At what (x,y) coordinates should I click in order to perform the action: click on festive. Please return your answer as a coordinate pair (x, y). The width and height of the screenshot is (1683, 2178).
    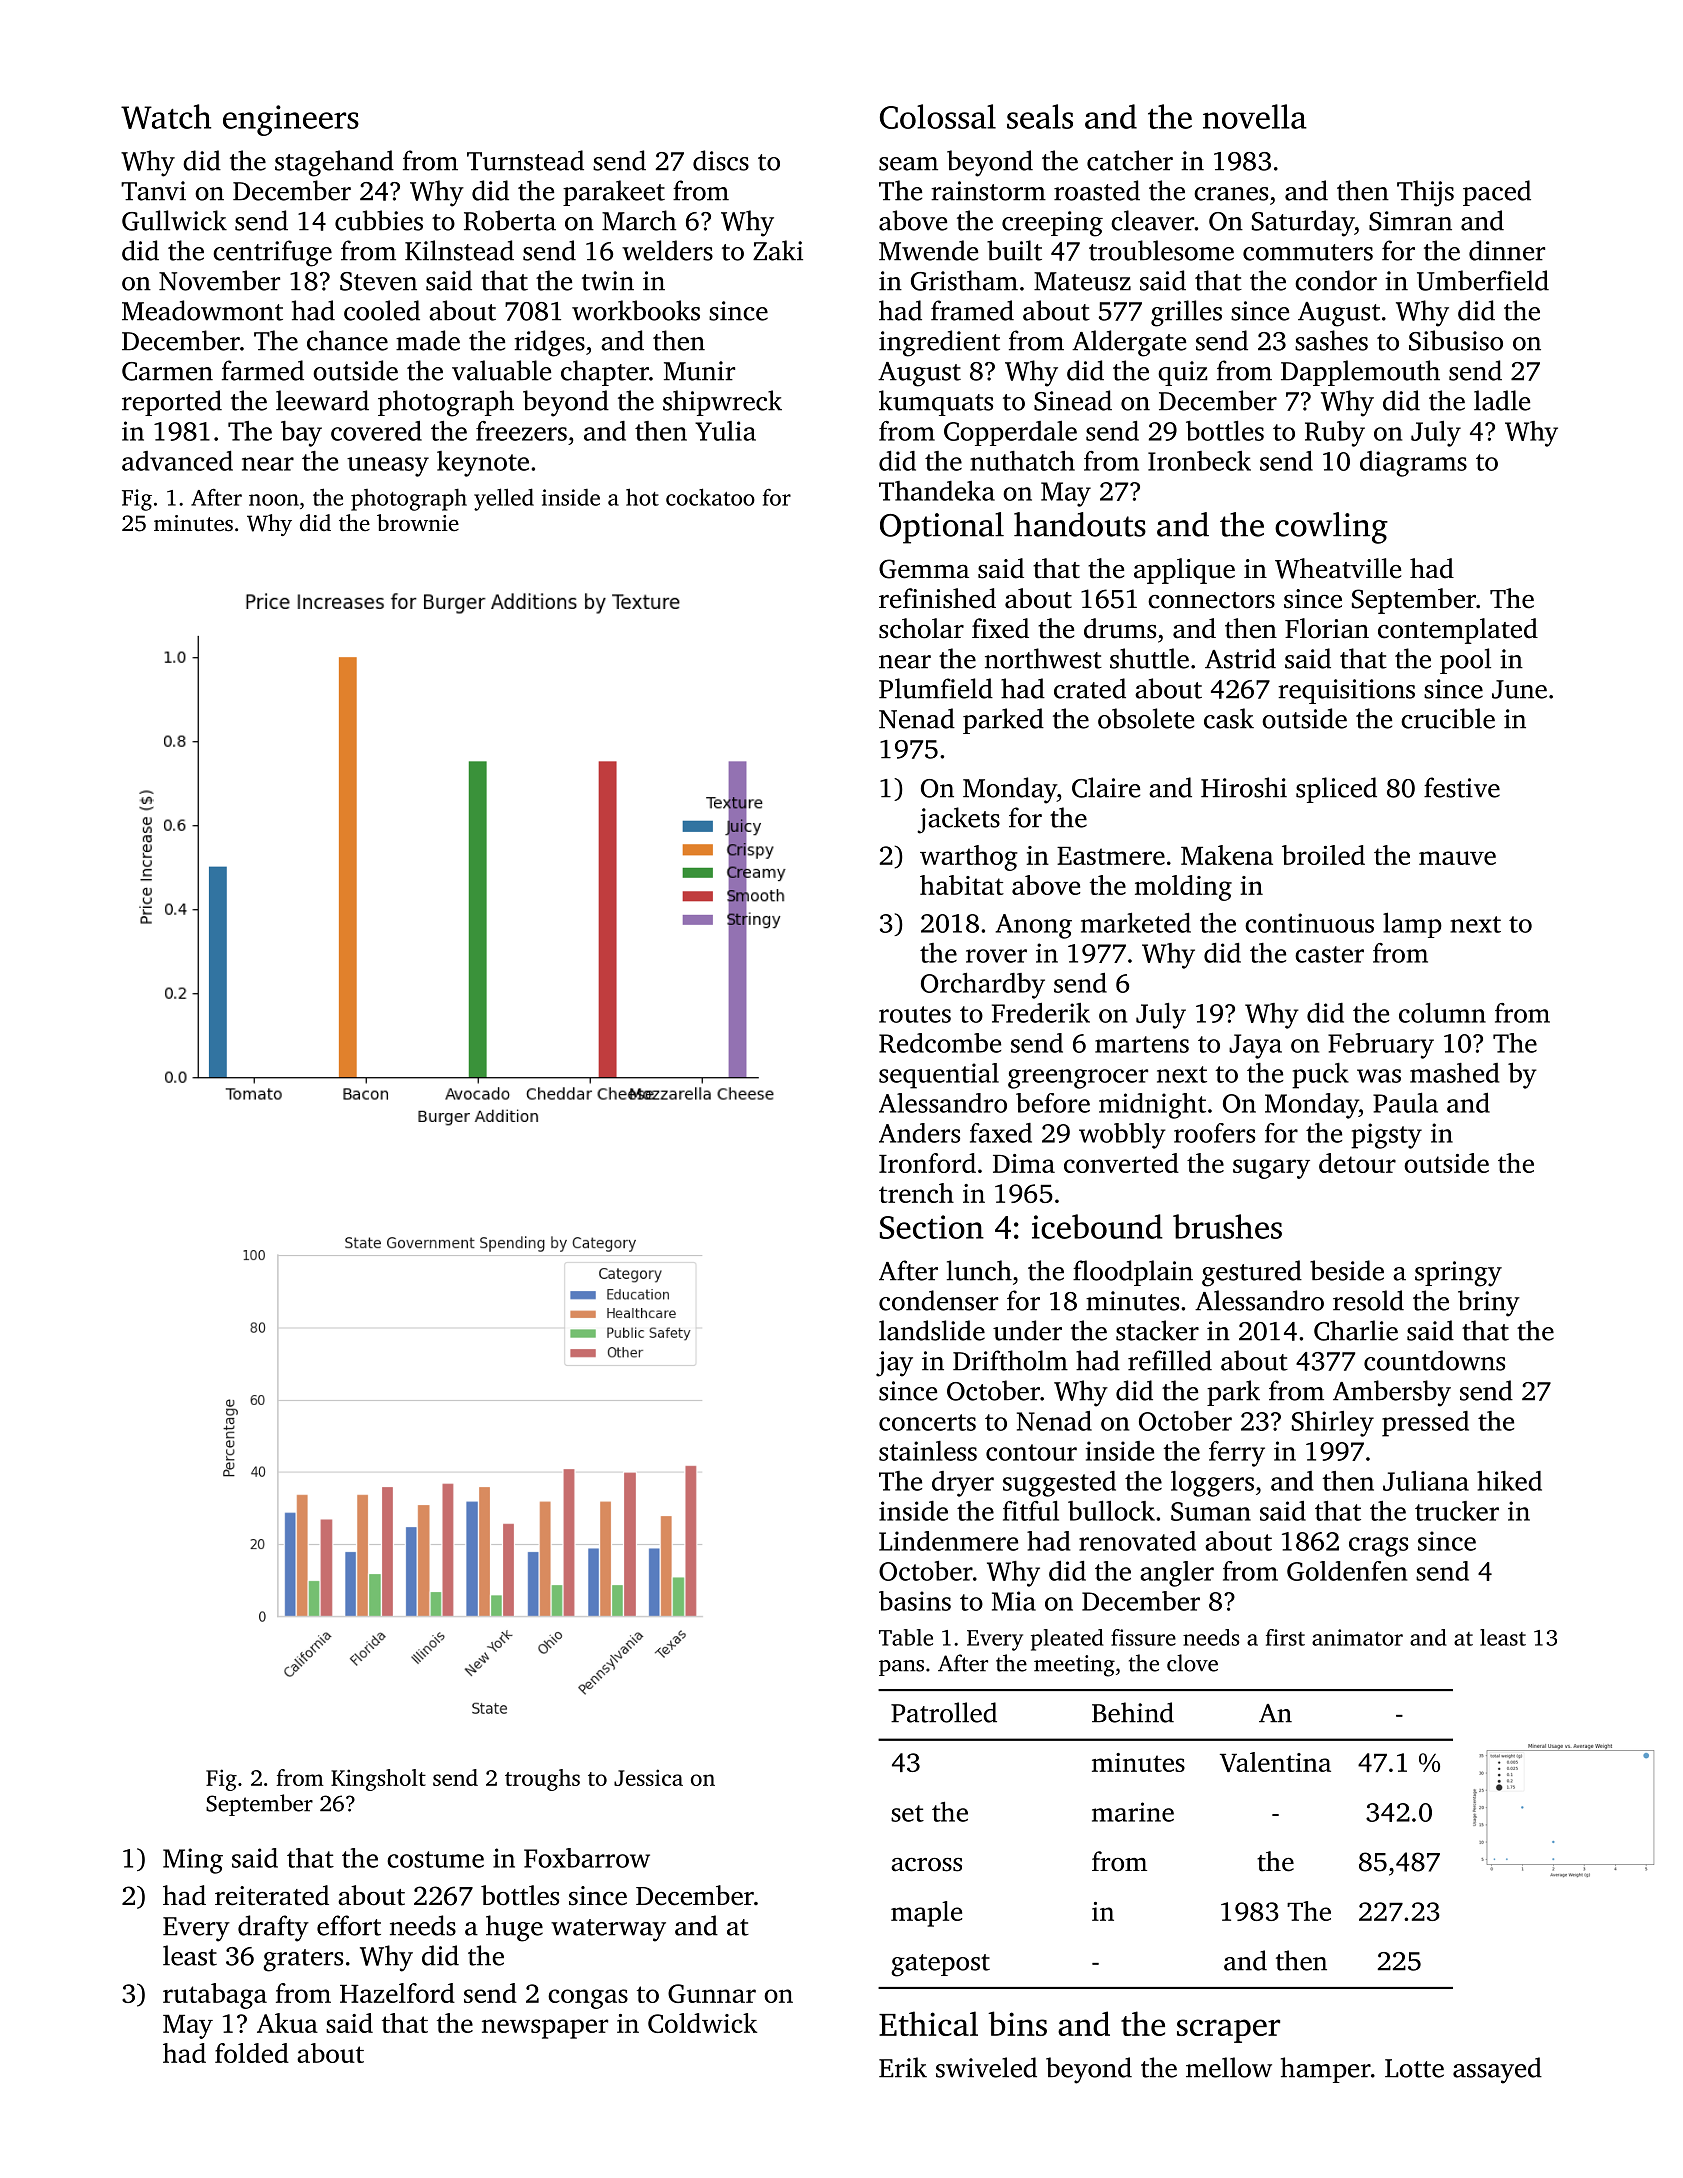
    Looking at the image, I should click on (1462, 787).
